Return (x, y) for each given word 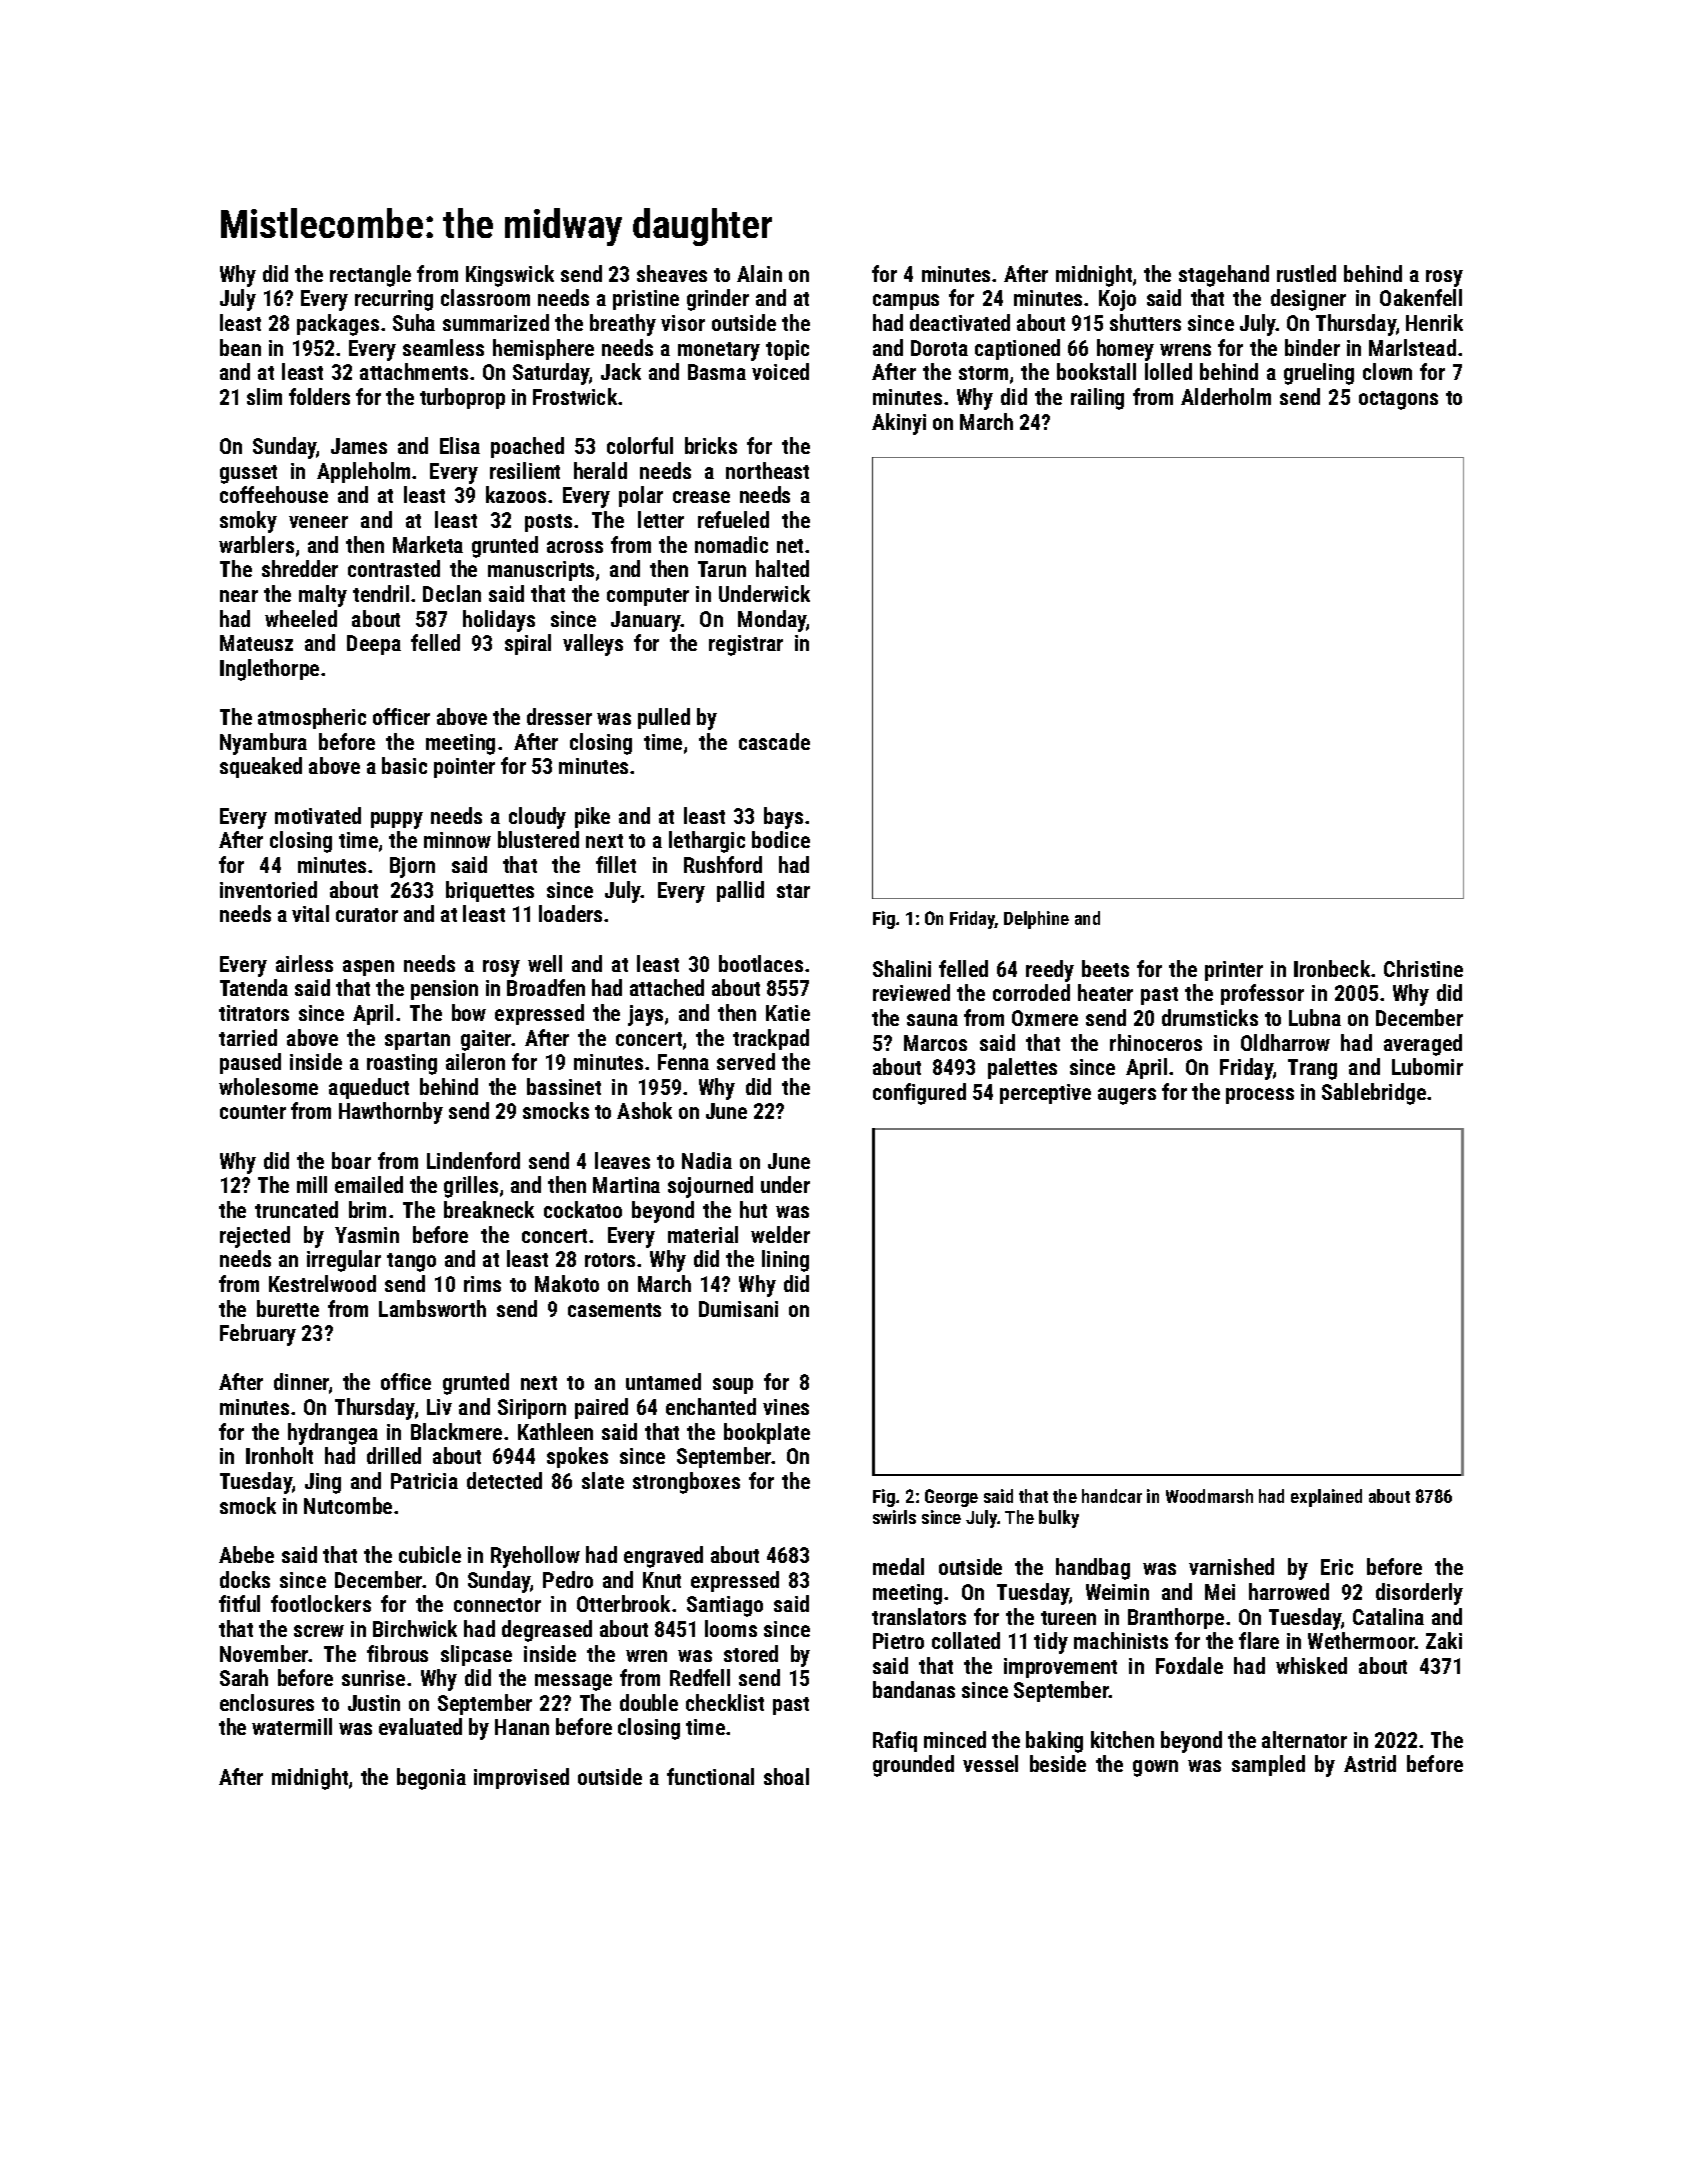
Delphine (1036, 920)
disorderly (1419, 1594)
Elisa (460, 445)
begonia (431, 1779)
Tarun (722, 569)
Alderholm (1226, 396)
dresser (559, 716)
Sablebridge (1374, 1094)
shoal (786, 1776)
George (951, 1498)
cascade (774, 741)
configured (919, 1094)
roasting (402, 1064)
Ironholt (279, 1455)
